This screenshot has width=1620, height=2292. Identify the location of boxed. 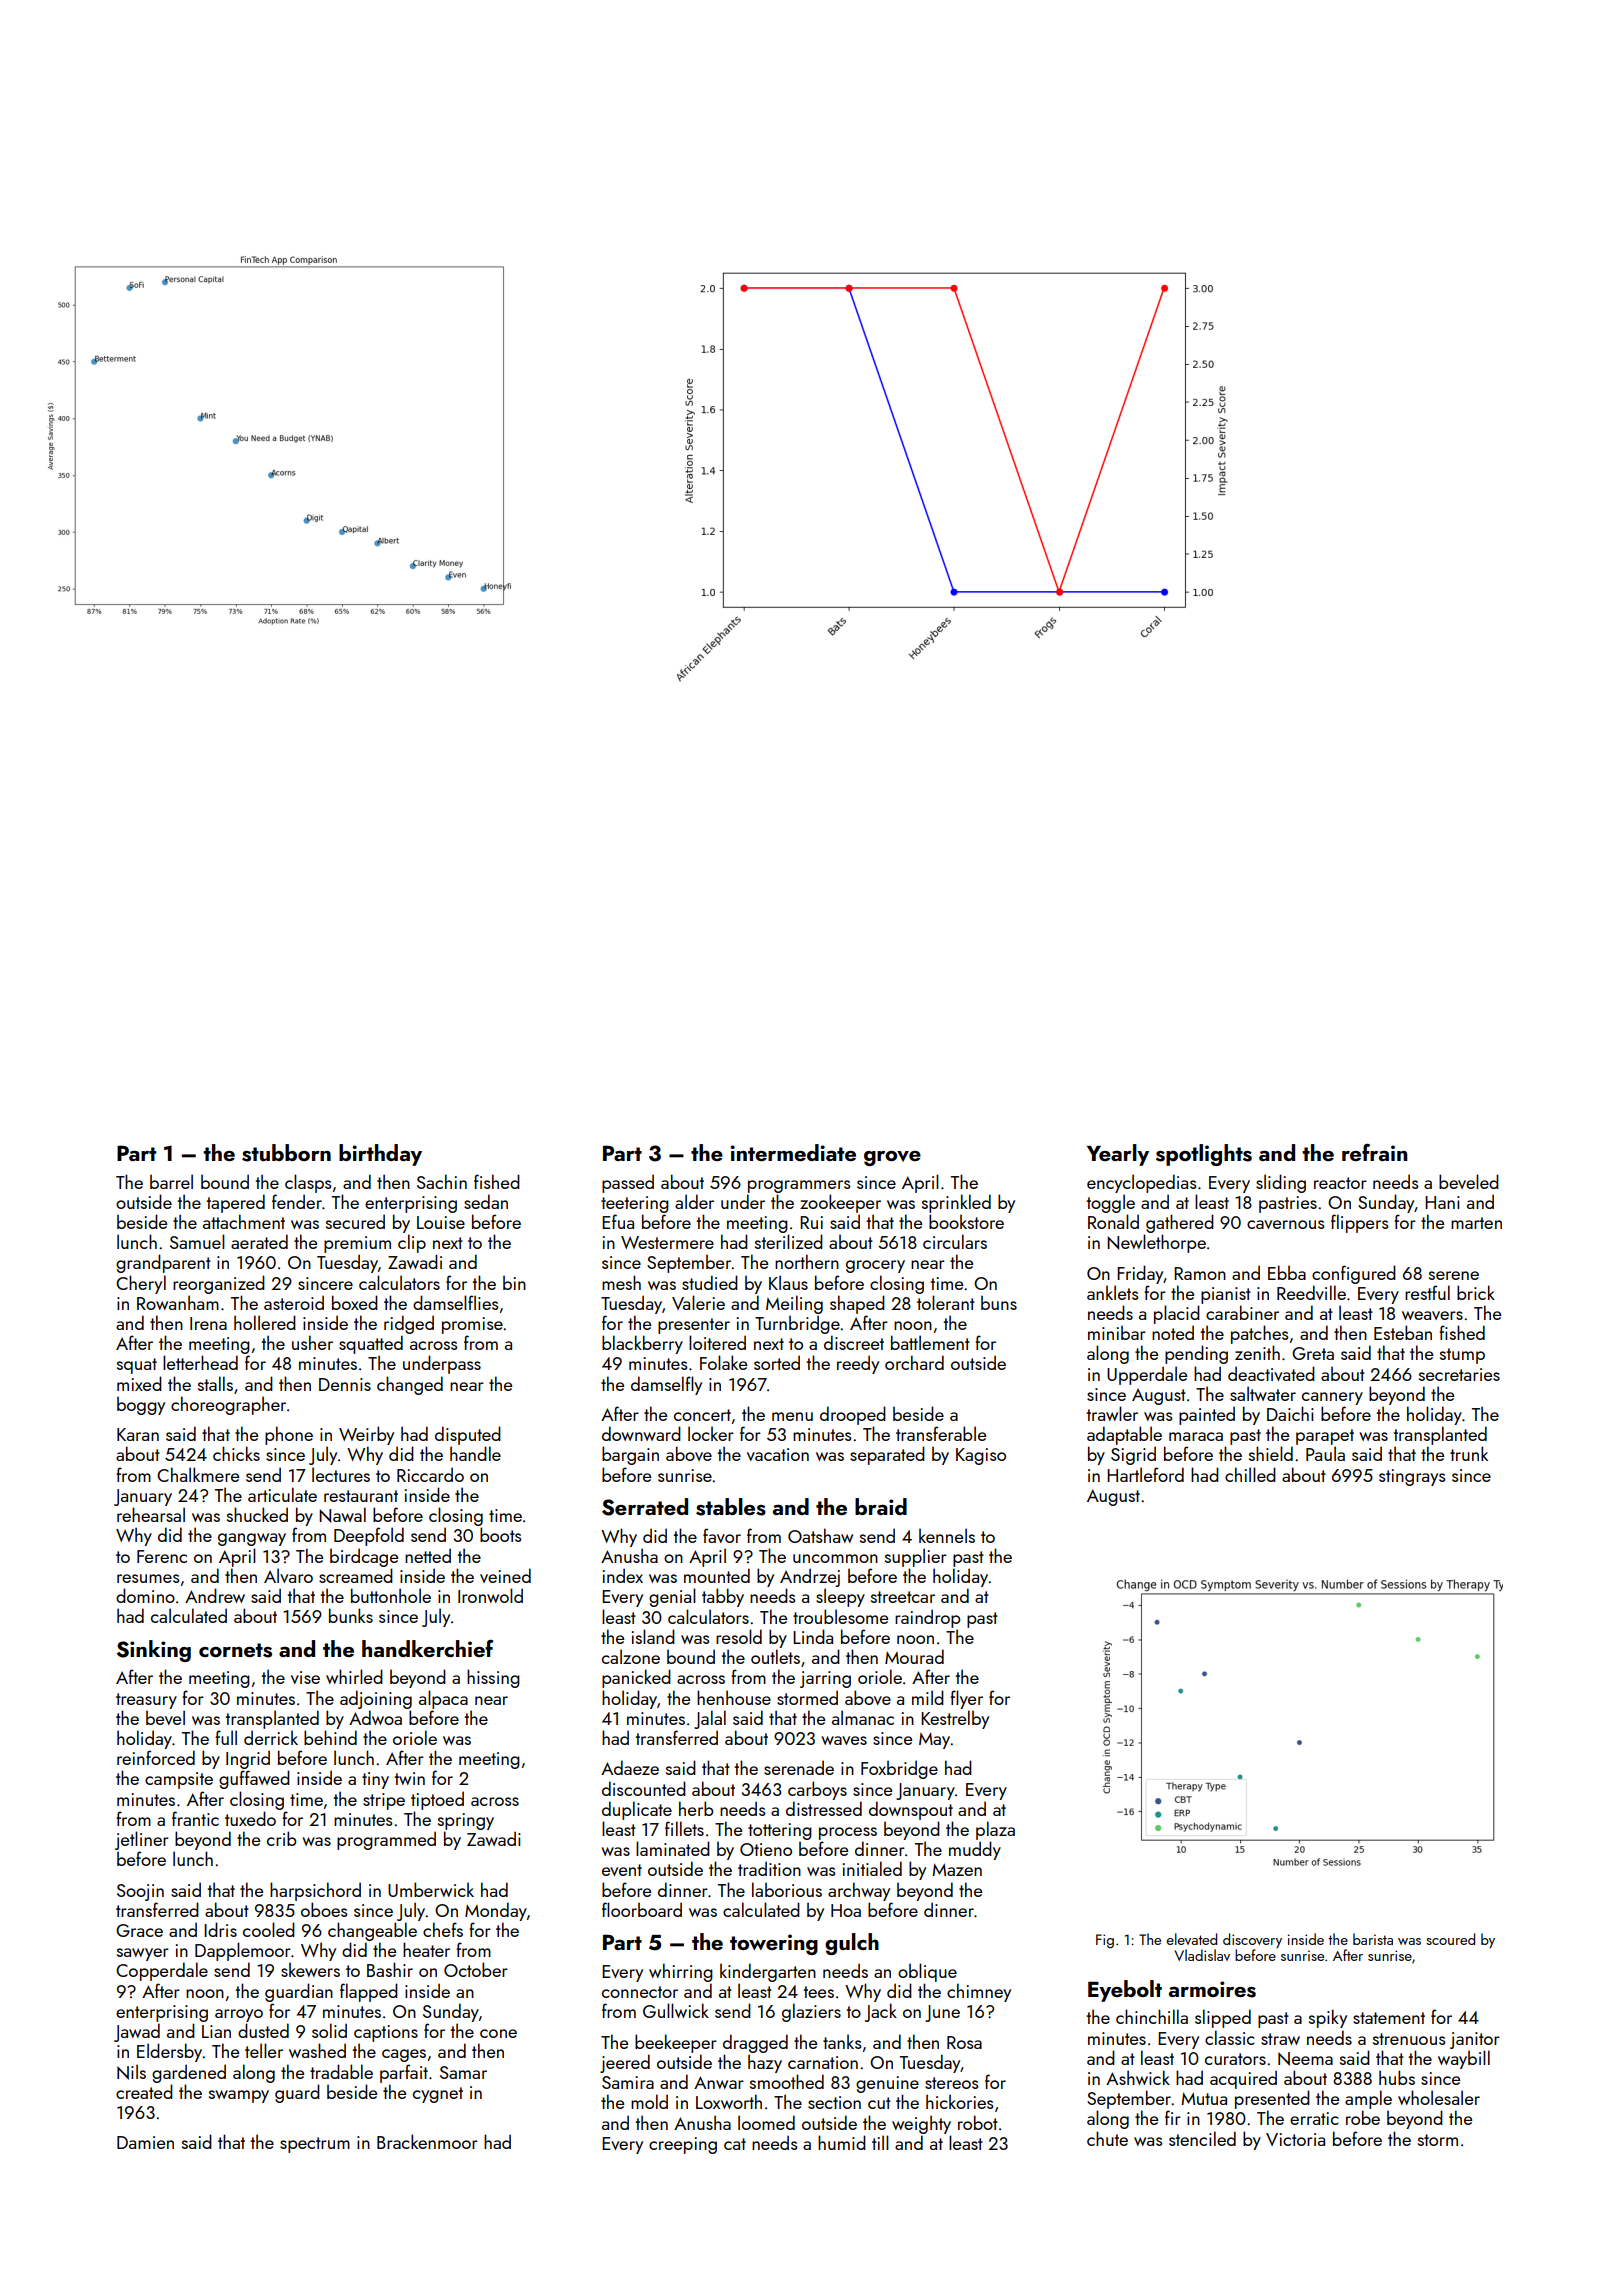
(355, 1302).
